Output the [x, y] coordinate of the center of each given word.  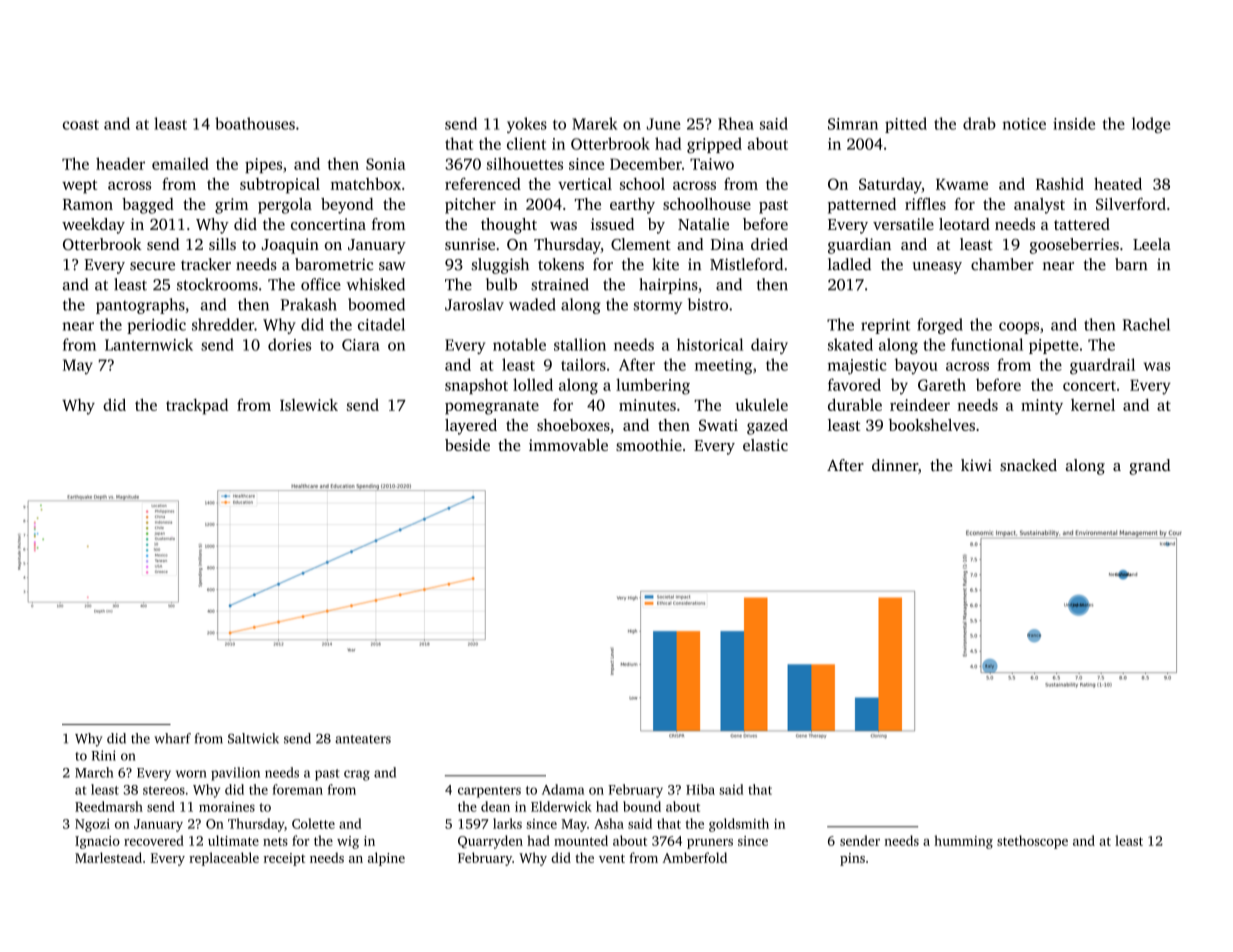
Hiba [700, 789]
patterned [862, 206]
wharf [172, 738]
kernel [1093, 404]
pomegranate [492, 408]
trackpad [197, 407]
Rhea [736, 123]
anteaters [363, 739]
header [120, 163]
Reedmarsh [109, 806]
